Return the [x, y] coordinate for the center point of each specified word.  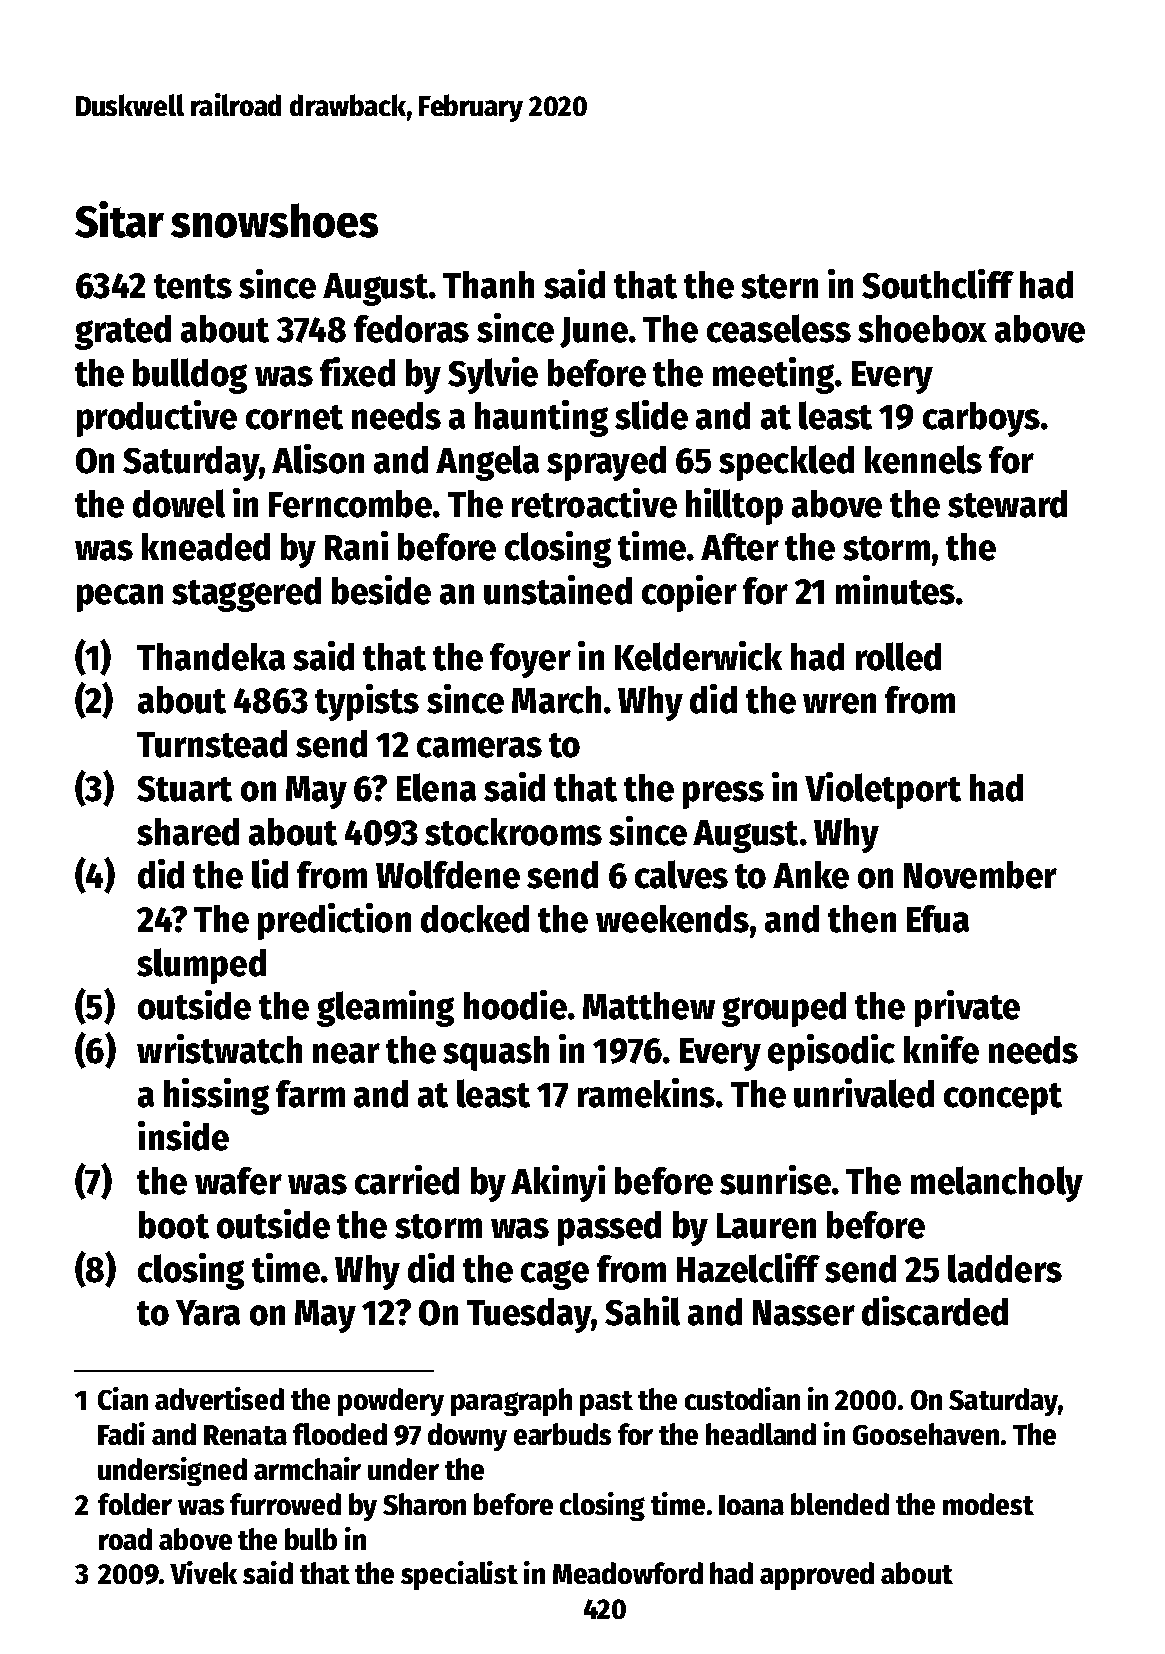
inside [183, 1136]
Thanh [488, 285]
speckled [786, 463]
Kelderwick [698, 656]
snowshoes [274, 220]
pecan [120, 598]
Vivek [203, 1572]
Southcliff [938, 284]
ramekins [646, 1093]
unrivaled [864, 1093]
